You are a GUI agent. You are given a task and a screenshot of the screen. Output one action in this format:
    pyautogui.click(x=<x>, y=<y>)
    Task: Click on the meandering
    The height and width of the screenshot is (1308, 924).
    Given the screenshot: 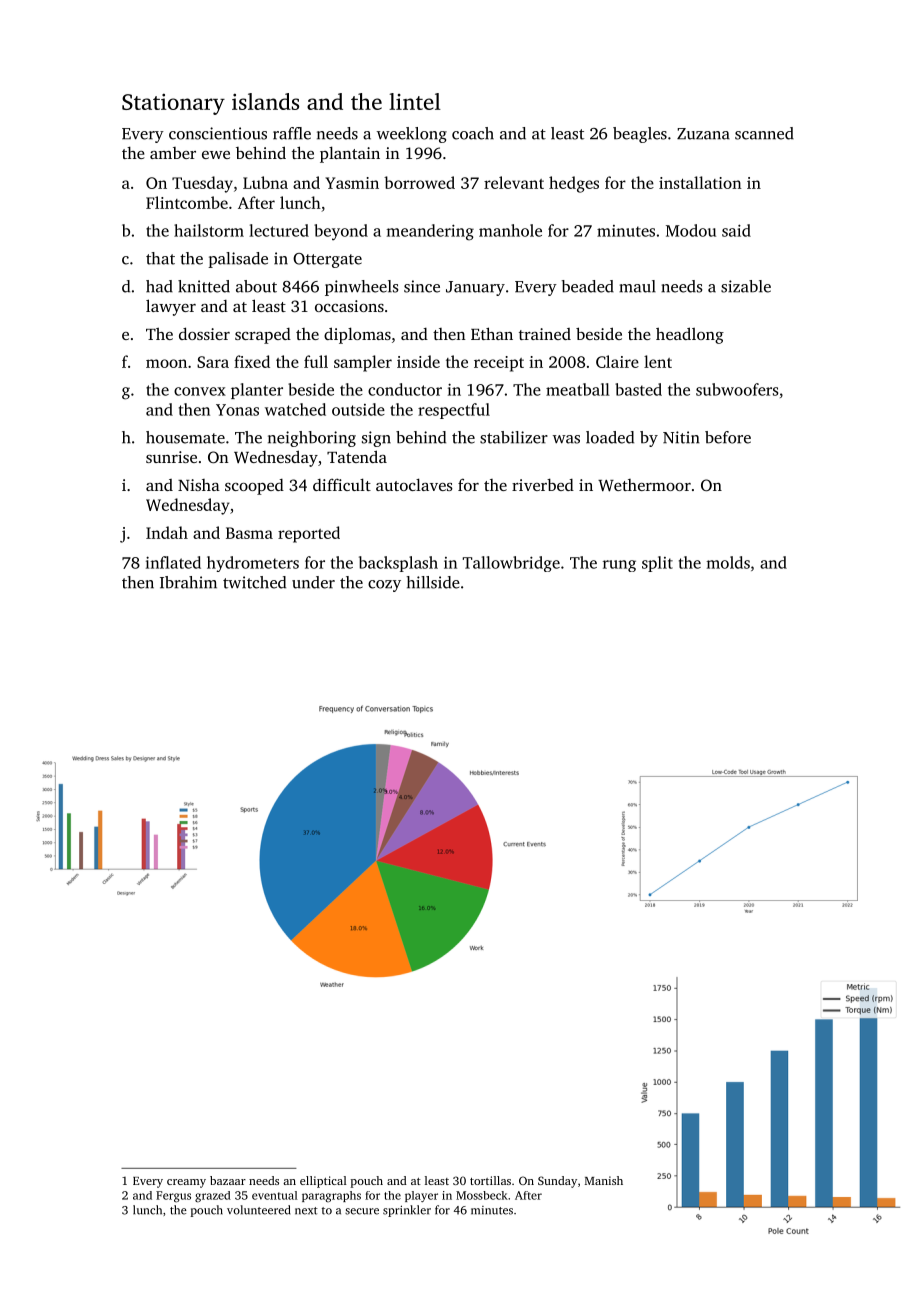 What is the action you would take?
    pyautogui.click(x=430, y=232)
